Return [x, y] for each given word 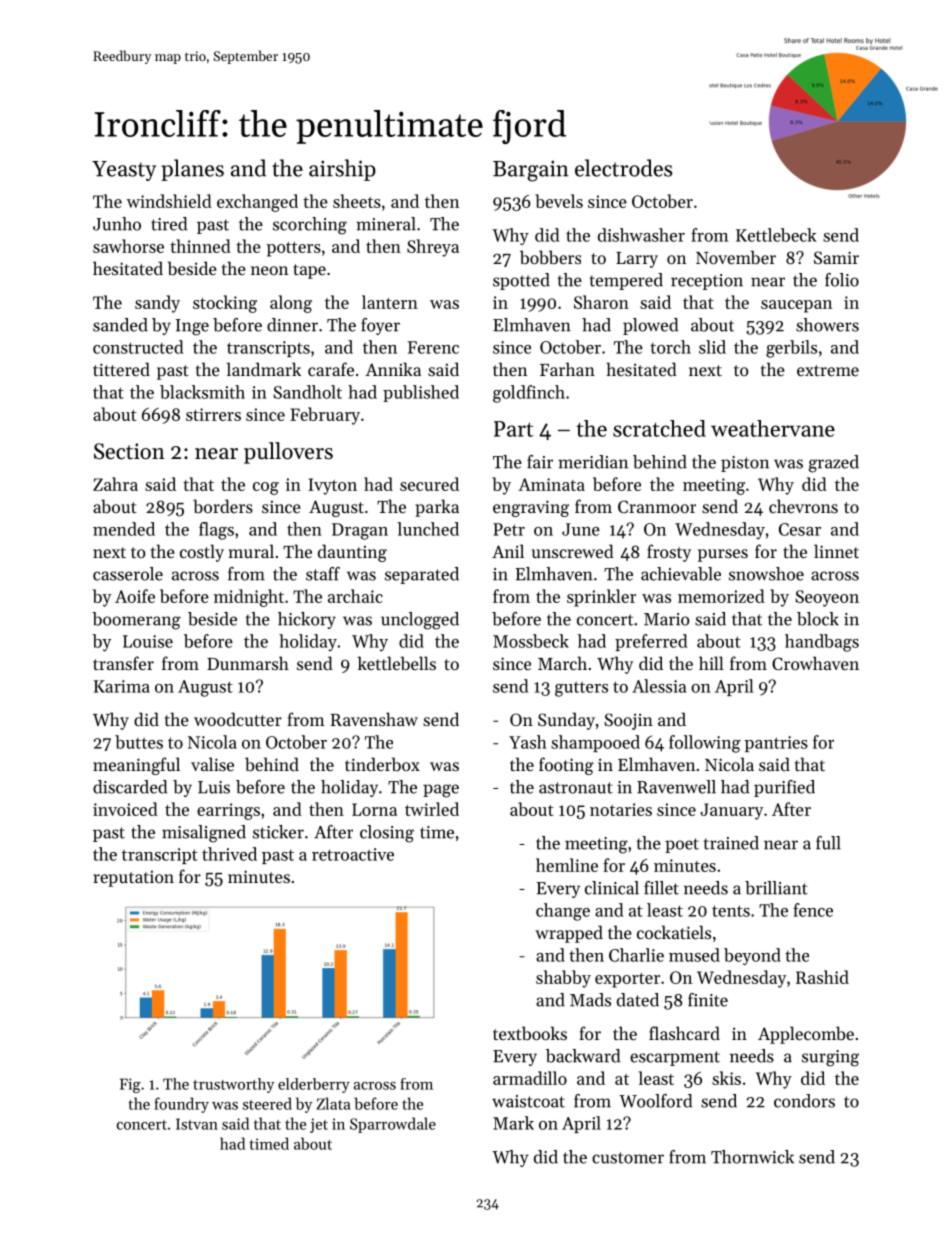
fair [540, 462]
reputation [133, 878]
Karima [121, 686]
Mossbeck [531, 641]
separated [422, 575]
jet [319, 1125]
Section [129, 451]
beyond [752, 956]
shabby [563, 979]
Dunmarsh [248, 663]
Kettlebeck [776, 235]
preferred [651, 642]
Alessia [659, 686]
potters [294, 249]
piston [745, 464]
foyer [380, 326]
